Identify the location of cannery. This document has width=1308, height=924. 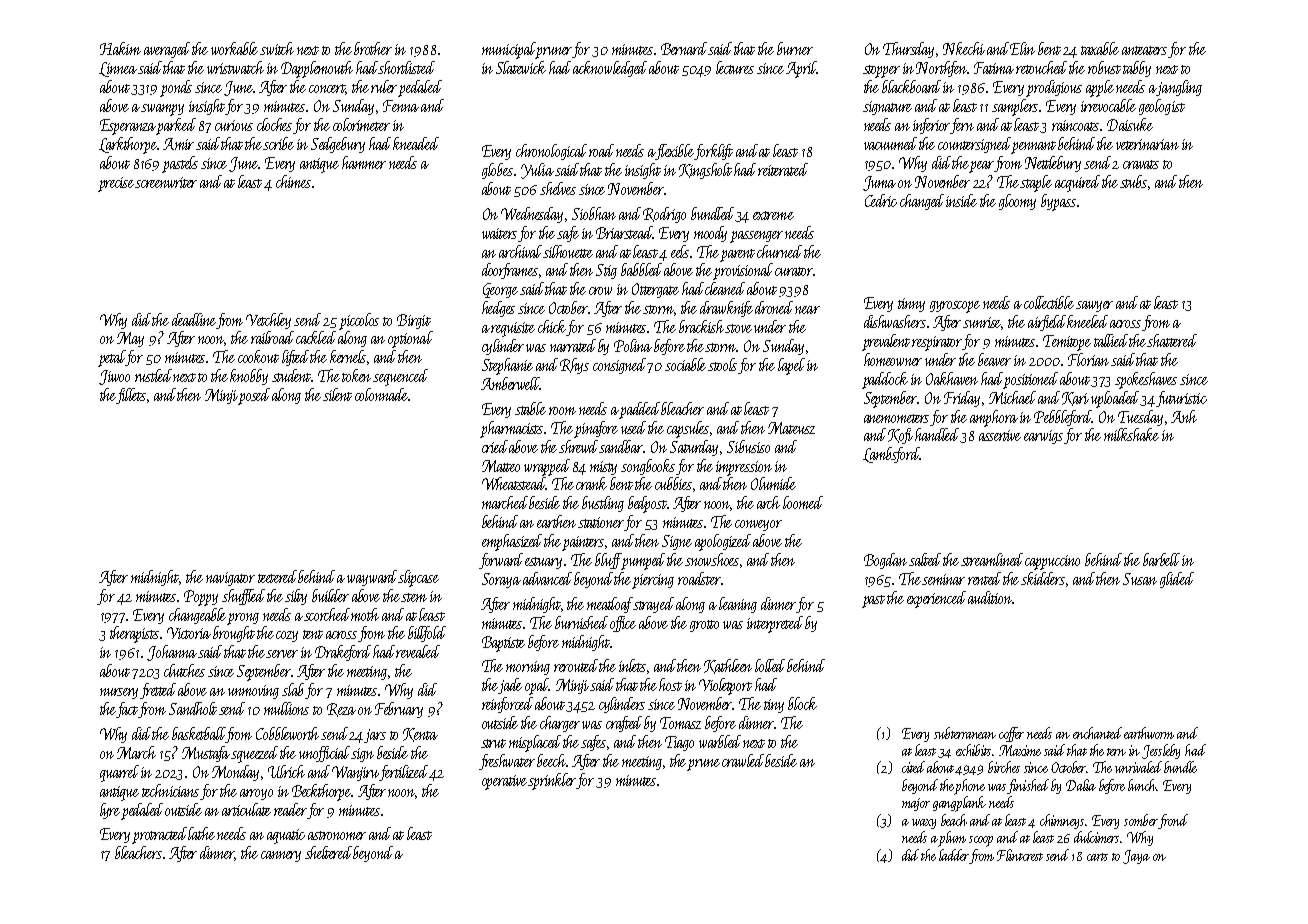
(281, 856).
